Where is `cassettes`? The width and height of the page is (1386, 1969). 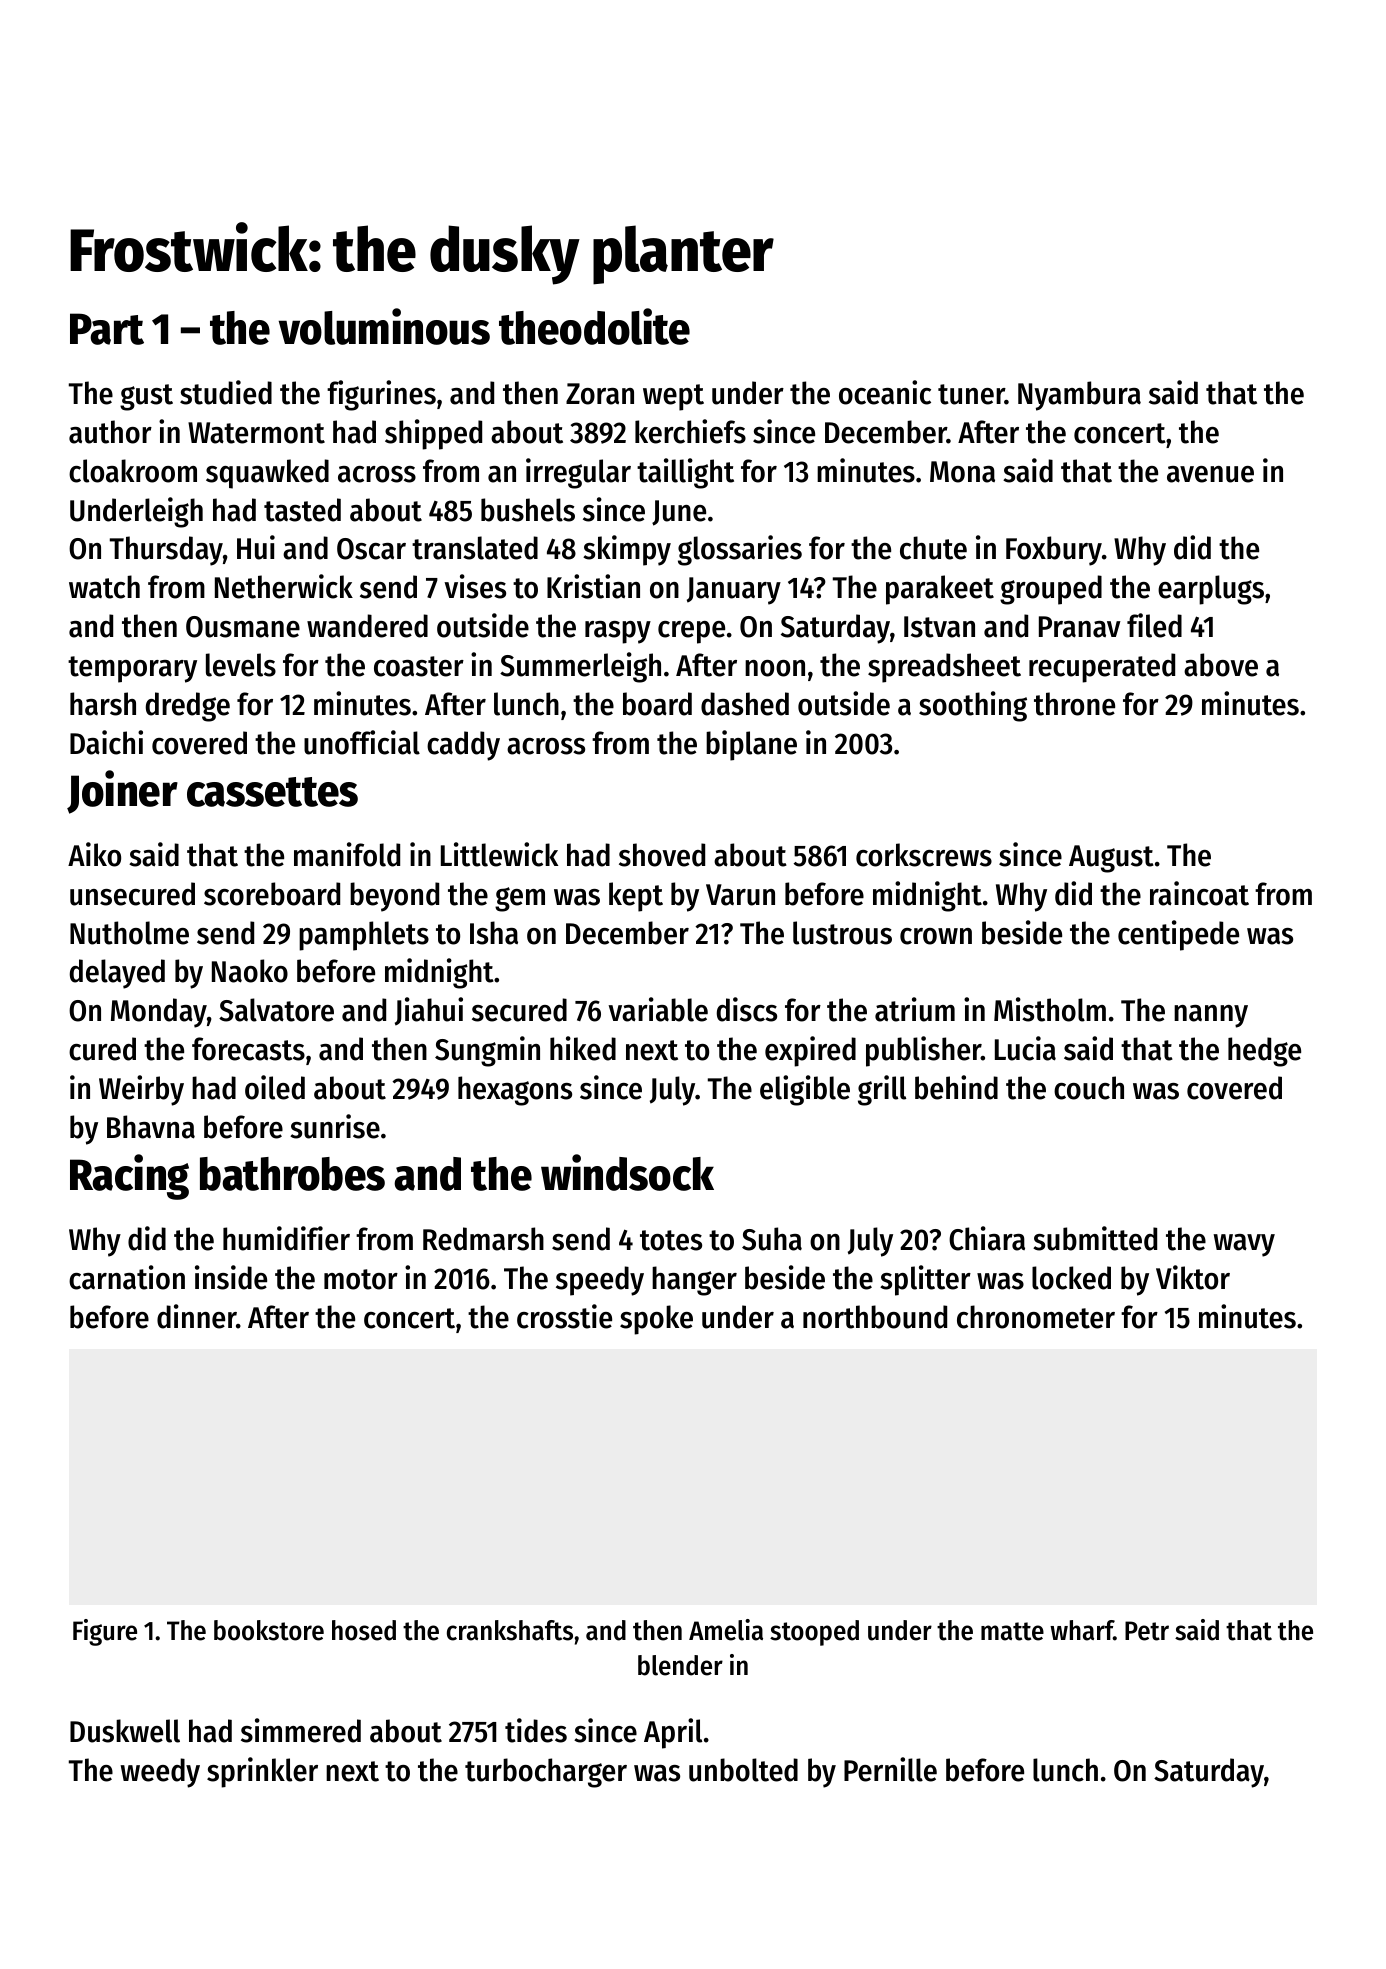
cassettes is located at coordinates (272, 792).
